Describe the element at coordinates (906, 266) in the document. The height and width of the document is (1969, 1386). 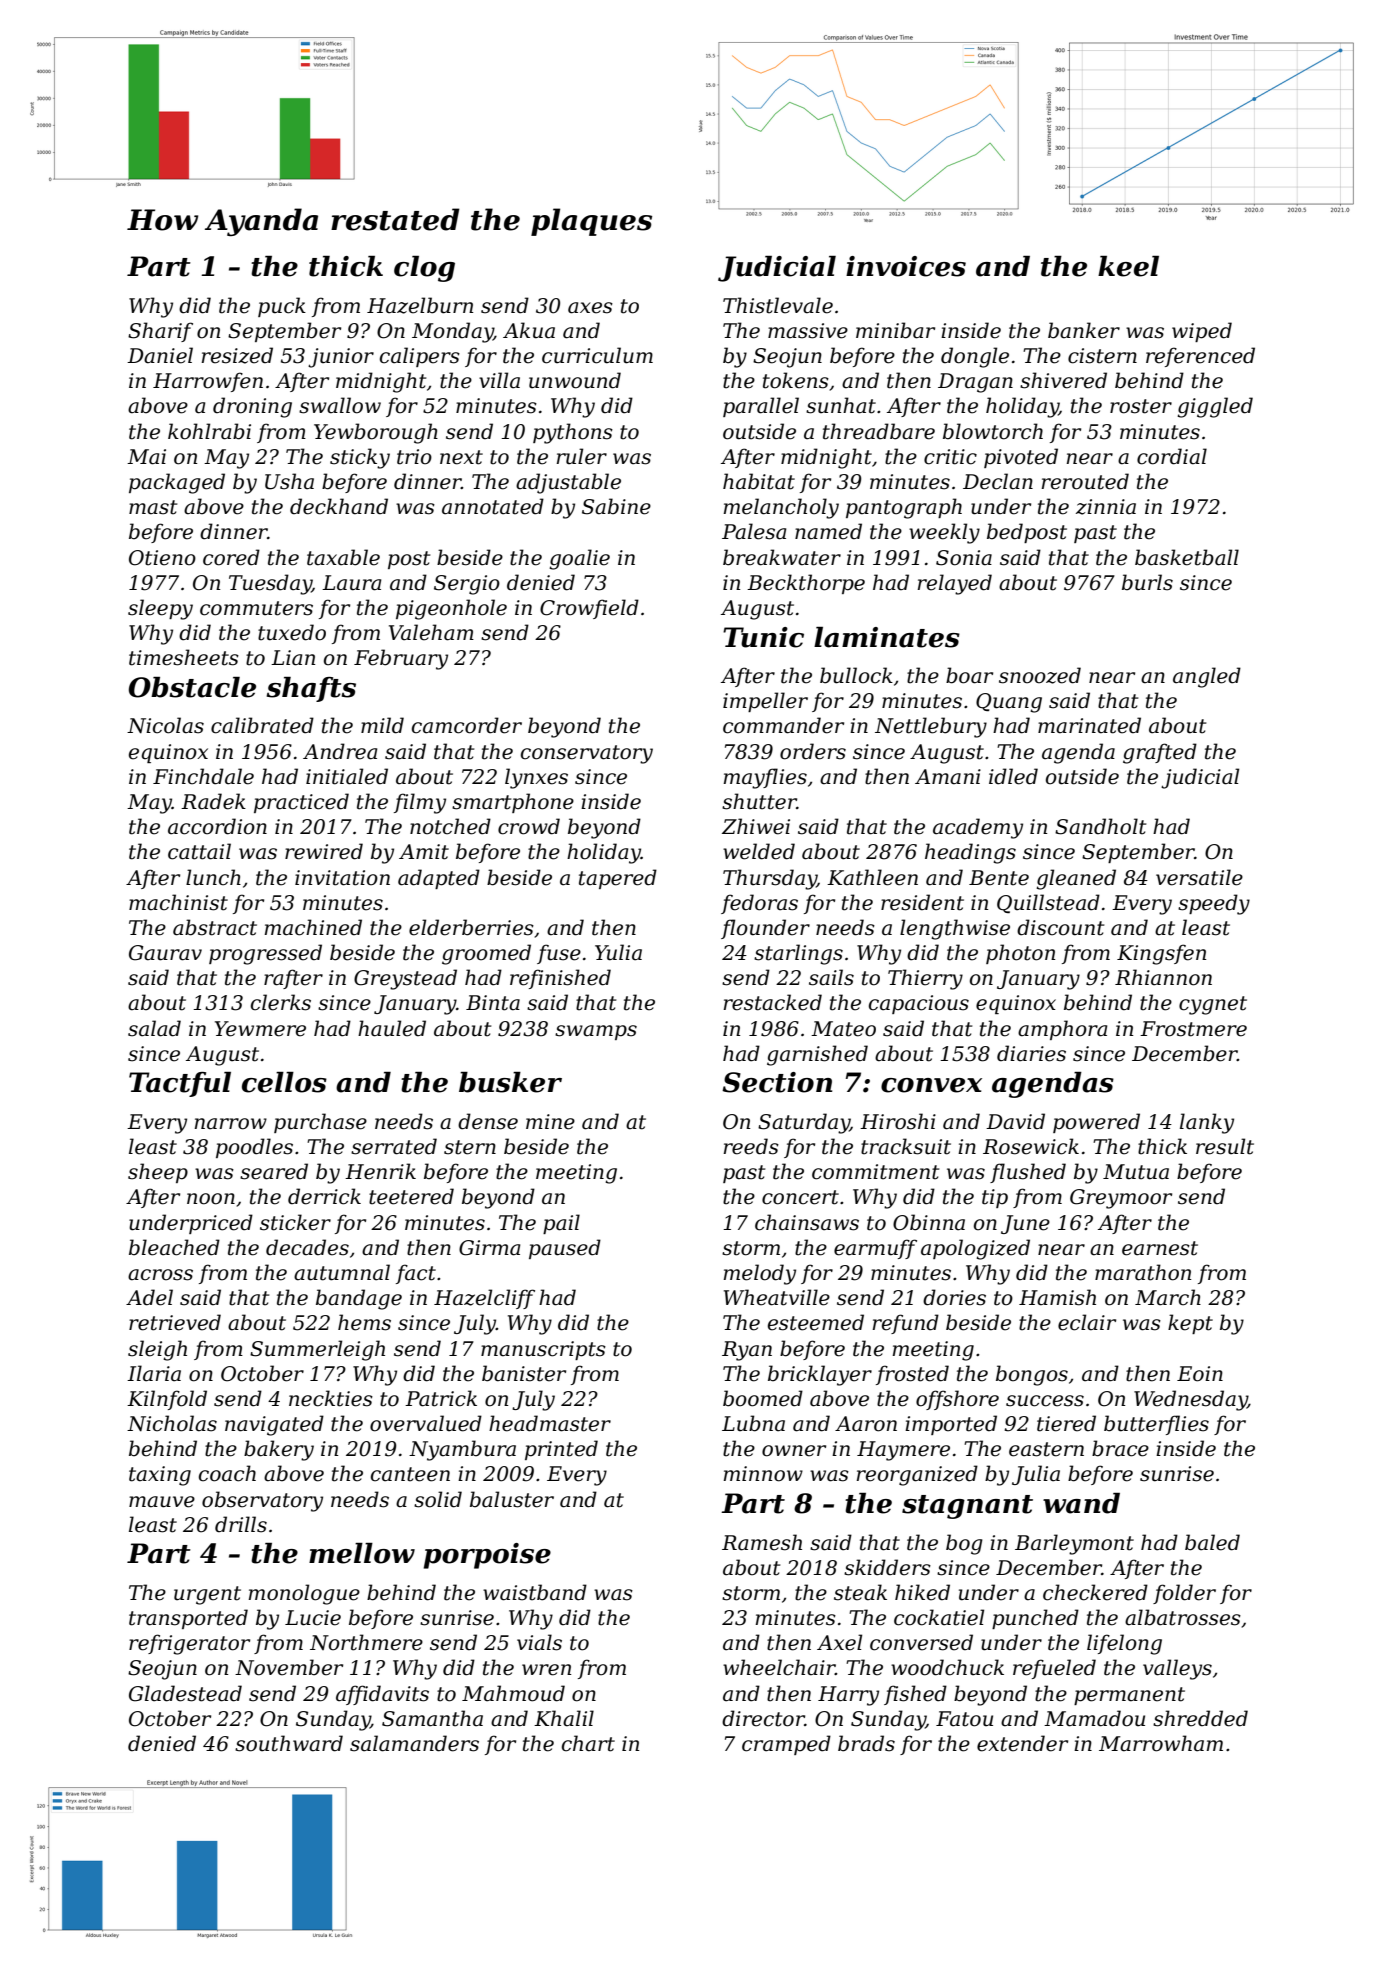
I see `invoices` at that location.
